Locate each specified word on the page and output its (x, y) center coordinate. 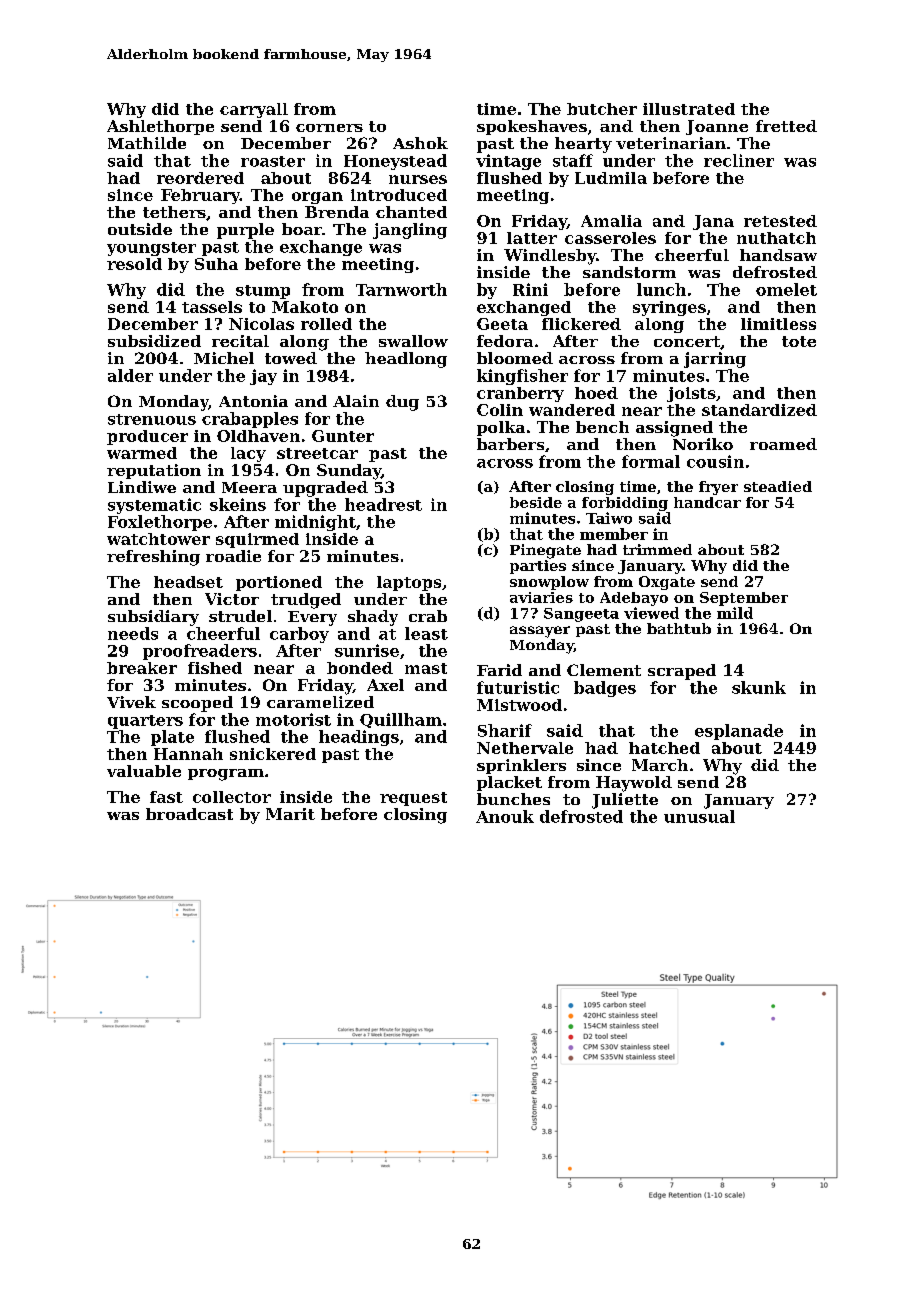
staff (573, 160)
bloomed (515, 358)
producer (147, 437)
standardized (759, 410)
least (426, 633)
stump (263, 292)
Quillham (401, 720)
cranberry (520, 394)
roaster (273, 161)
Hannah (188, 754)
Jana (713, 222)
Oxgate (667, 583)
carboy (299, 635)
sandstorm (629, 272)
